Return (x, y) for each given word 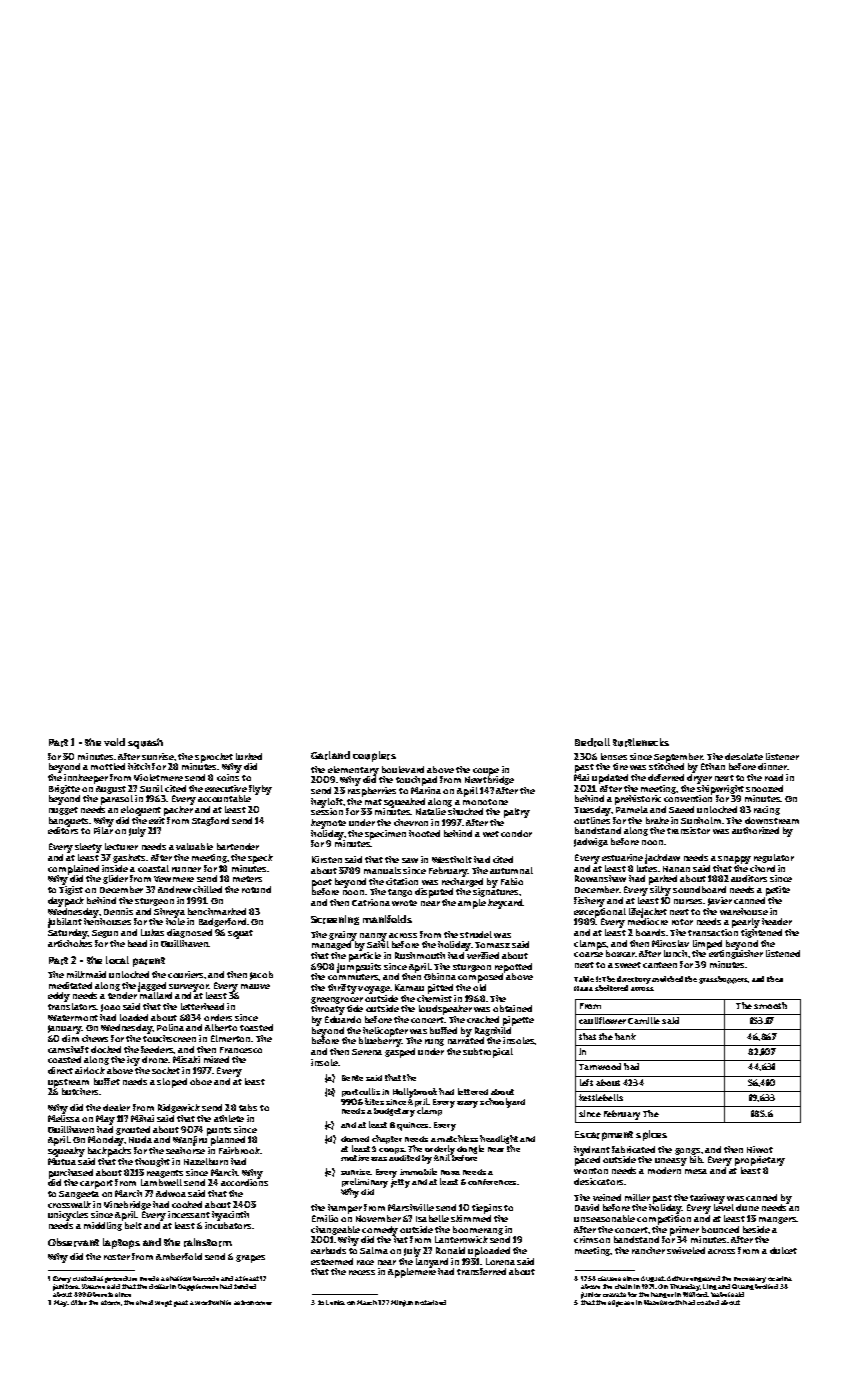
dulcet (783, 1250)
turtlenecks (641, 742)
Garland (330, 755)
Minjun (402, 1303)
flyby (260, 790)
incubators (228, 1225)
